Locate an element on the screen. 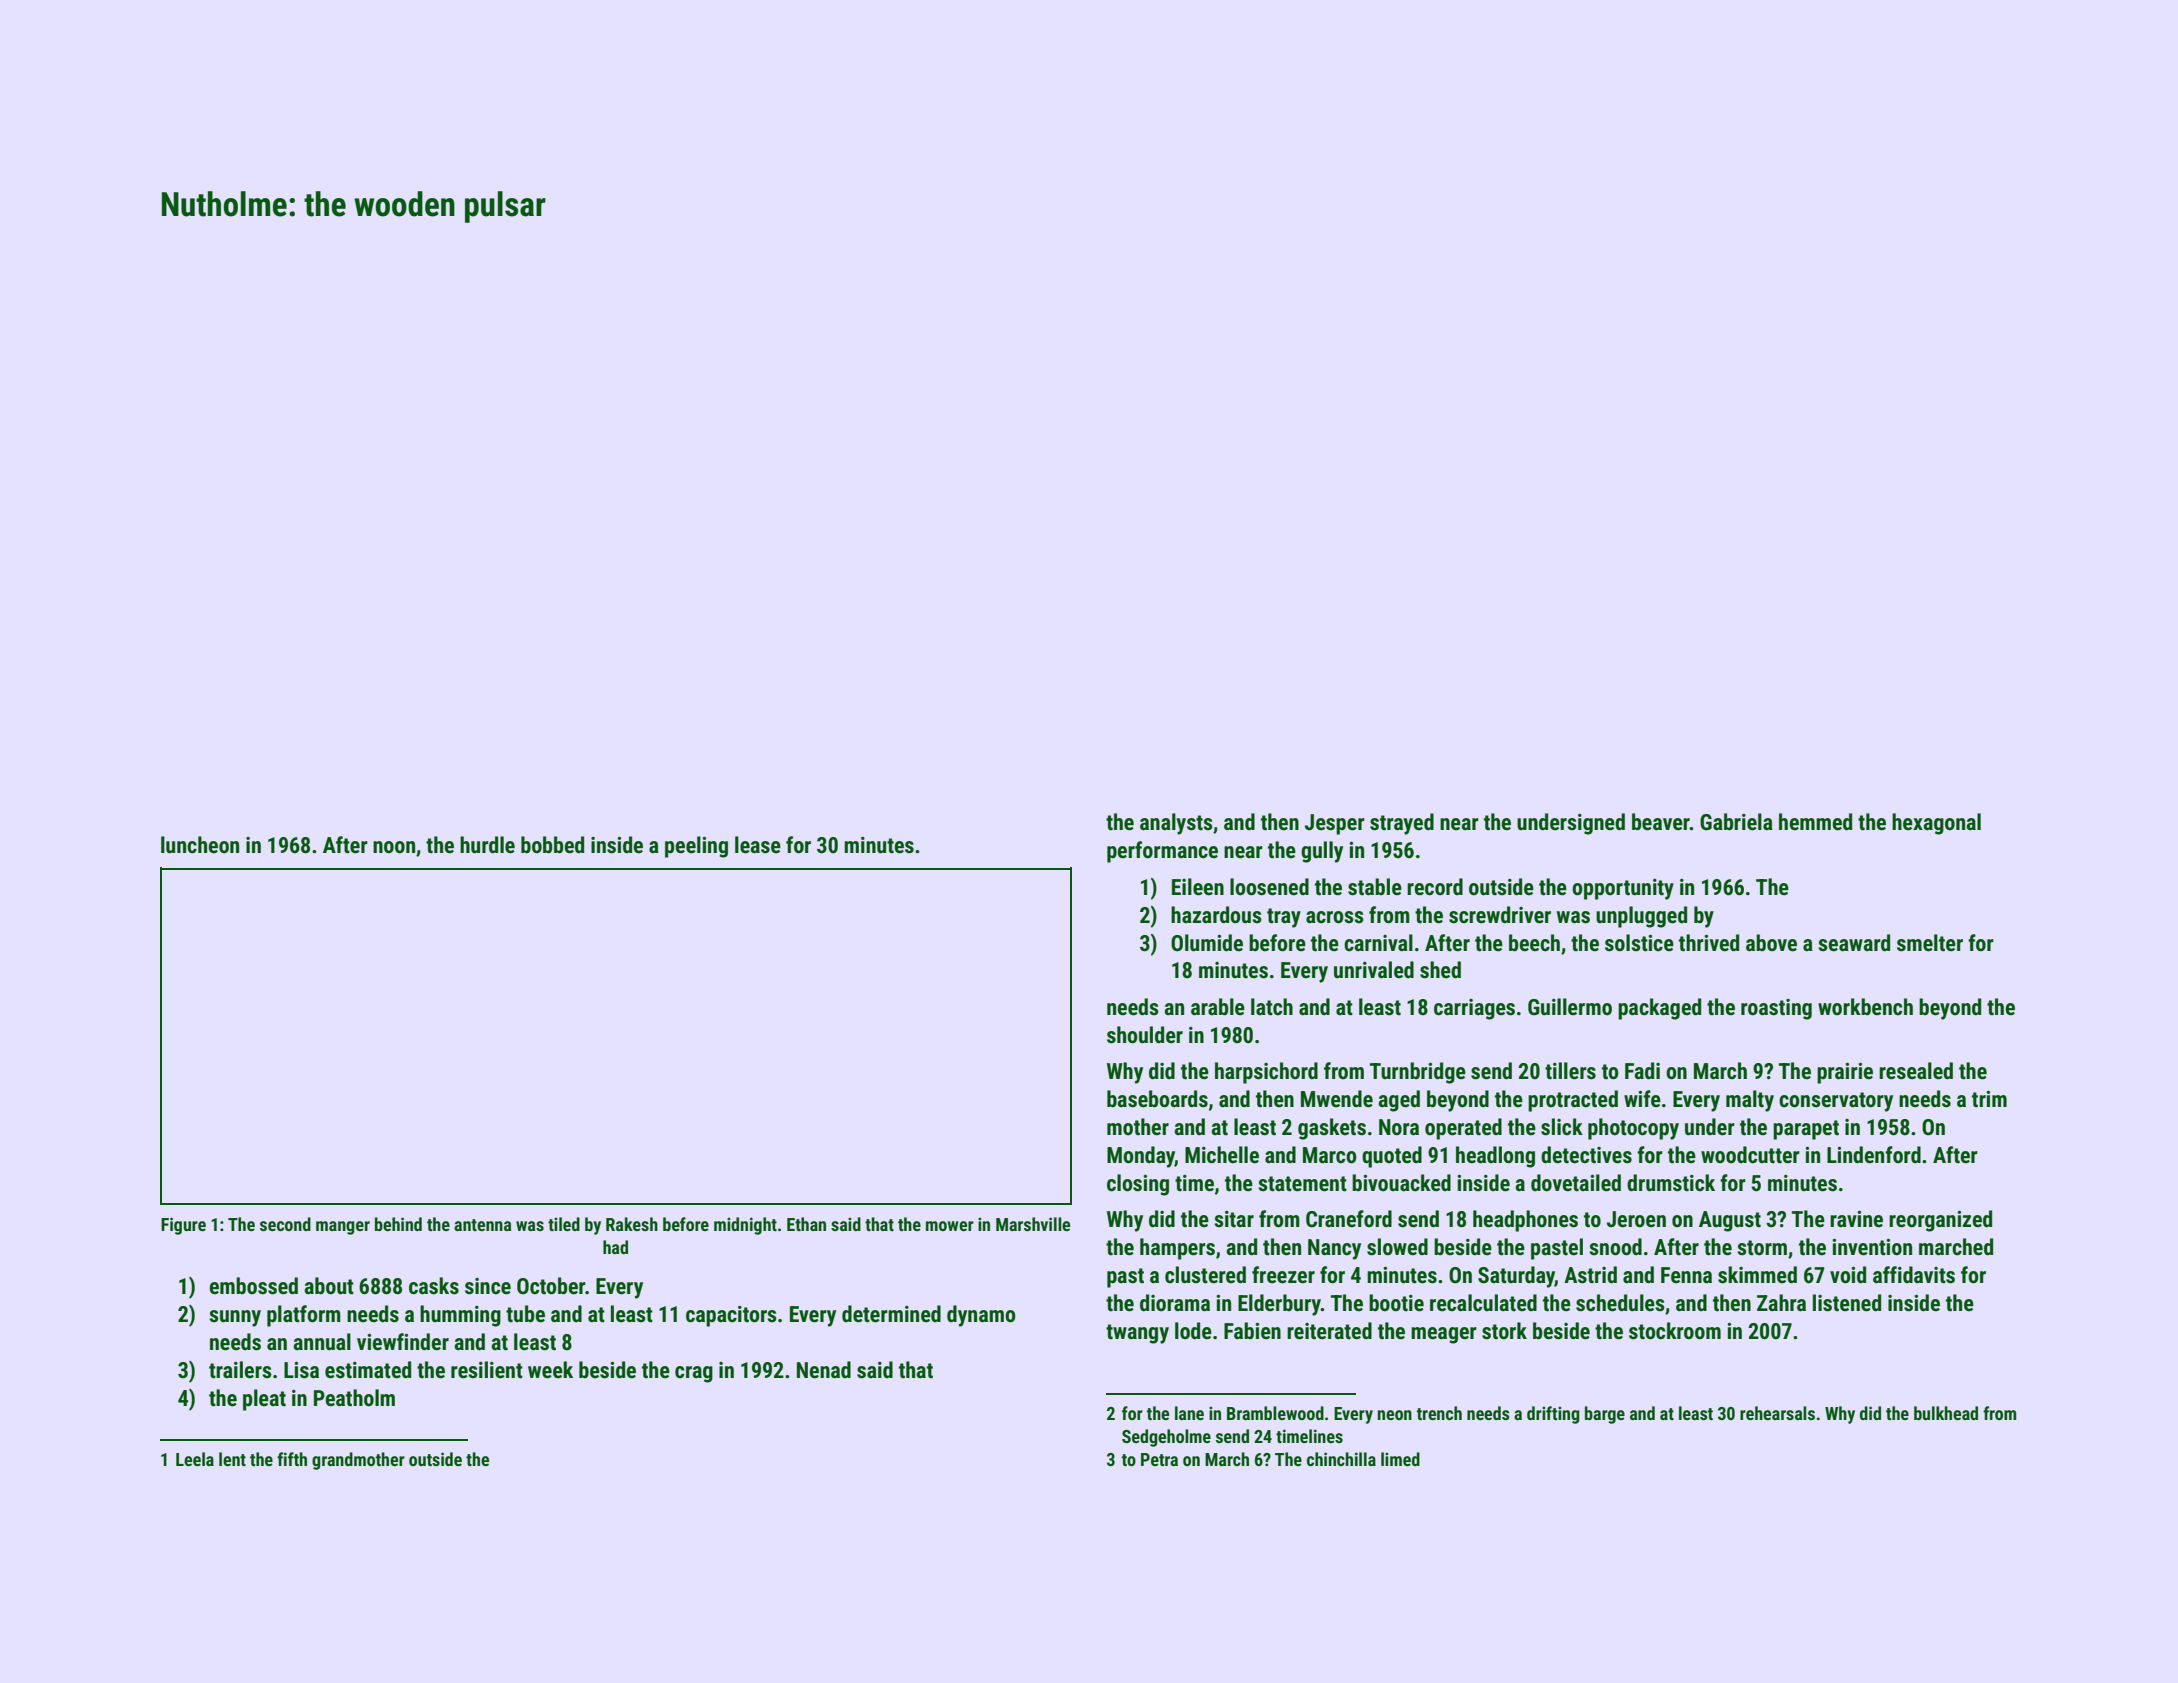  lease is located at coordinates (758, 845).
